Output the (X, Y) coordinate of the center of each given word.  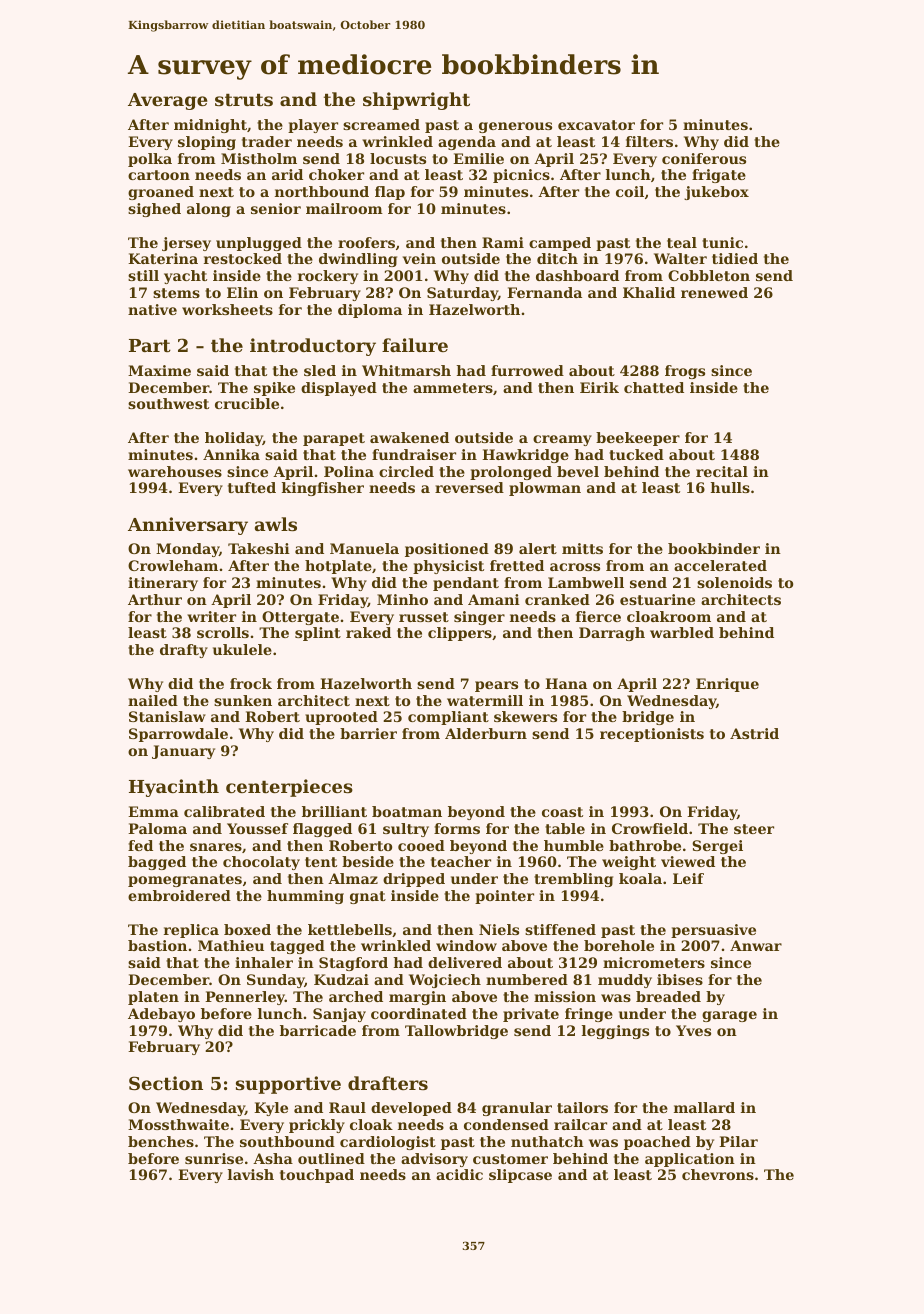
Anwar (756, 945)
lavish (251, 1174)
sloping (207, 143)
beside (368, 861)
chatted (654, 387)
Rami (503, 242)
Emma (153, 811)
